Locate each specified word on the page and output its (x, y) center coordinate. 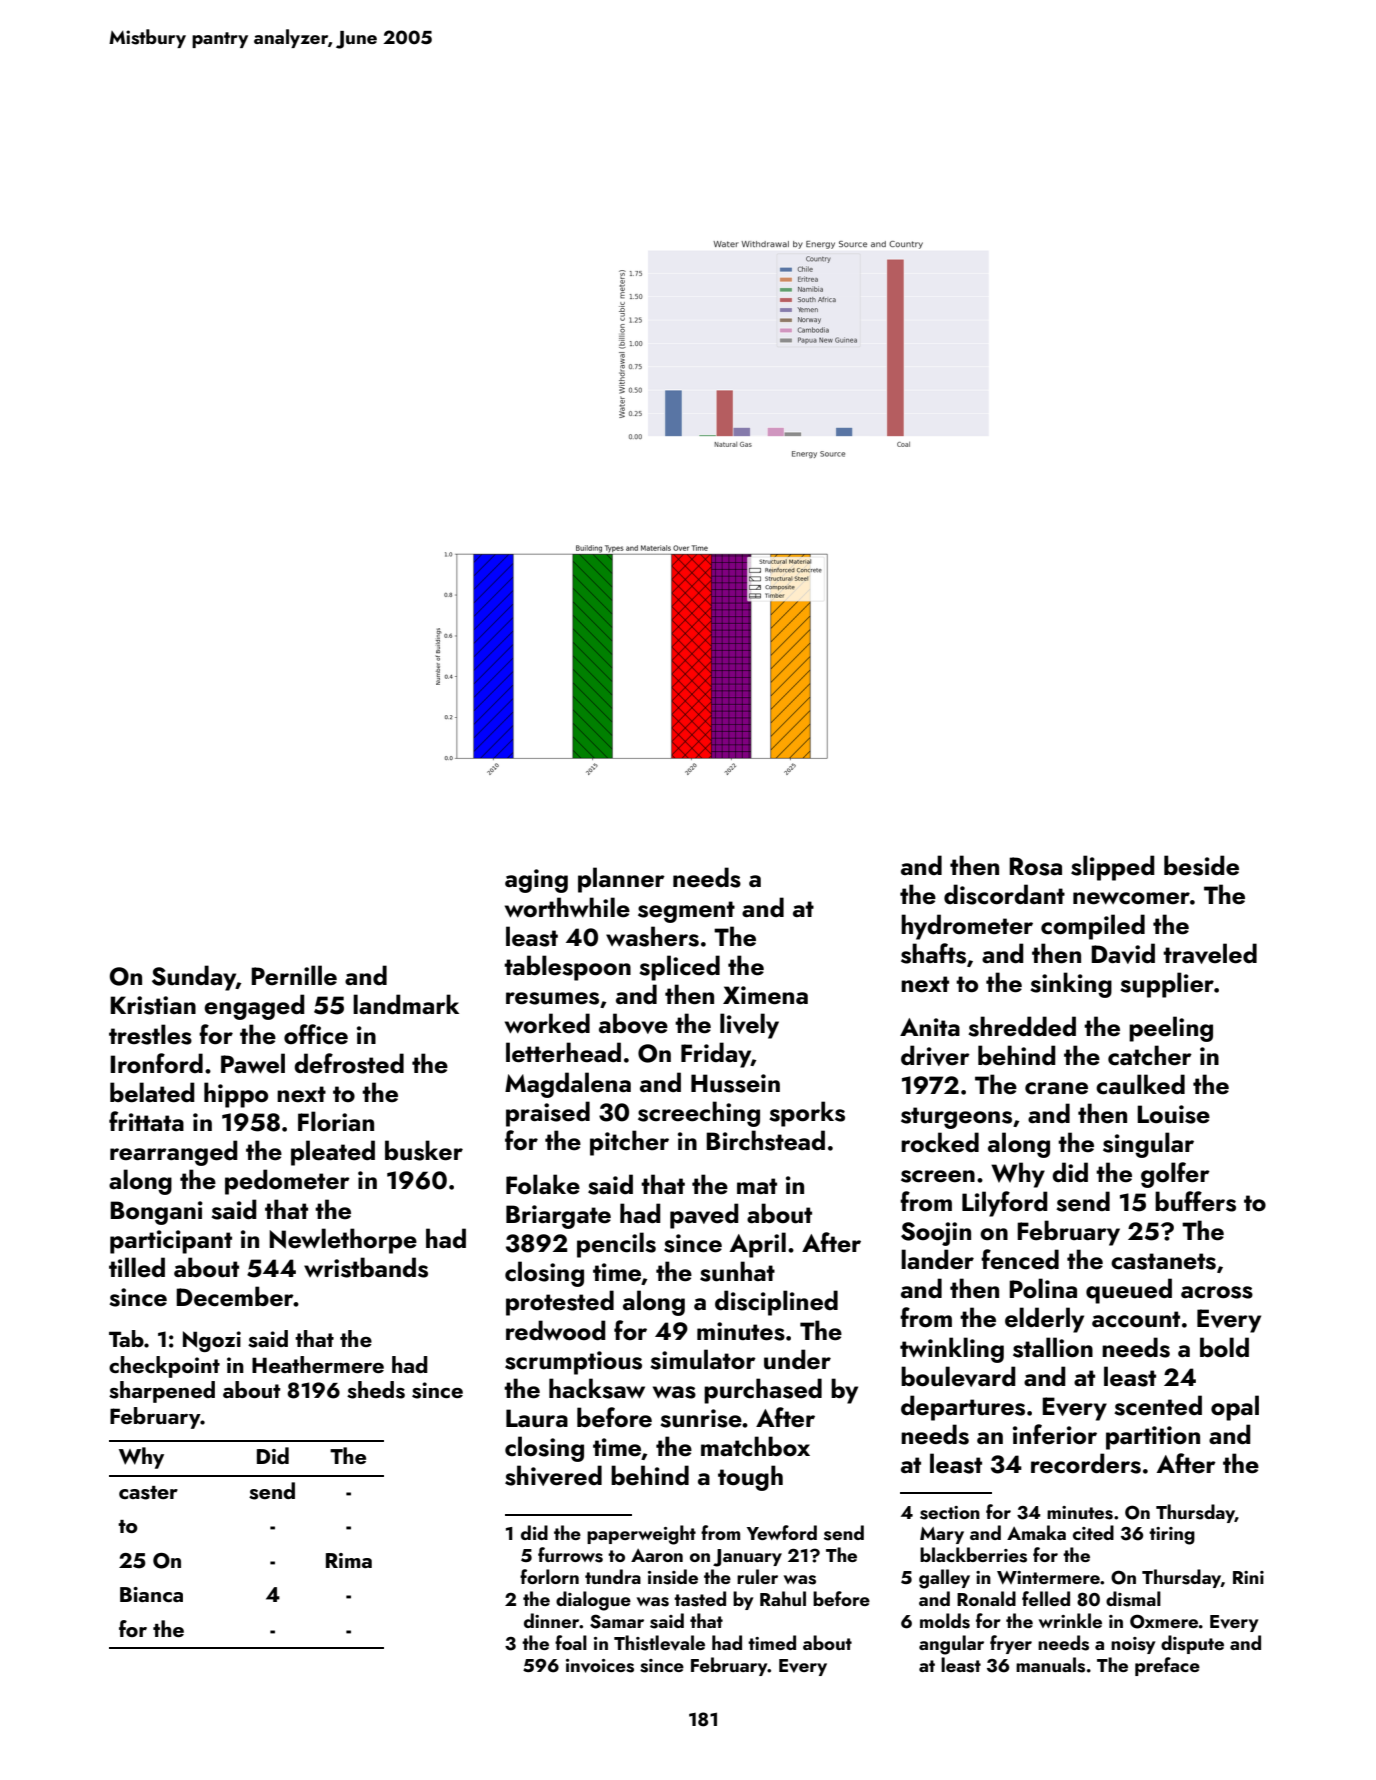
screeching (699, 1114)
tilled (137, 1267)
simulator (703, 1359)
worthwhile (567, 907)
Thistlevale (659, 1643)
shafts (933, 953)
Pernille (294, 975)
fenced (1020, 1259)
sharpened (162, 1392)
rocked (940, 1142)
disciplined (776, 1303)
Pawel (253, 1063)
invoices (600, 1666)
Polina (1043, 1288)
